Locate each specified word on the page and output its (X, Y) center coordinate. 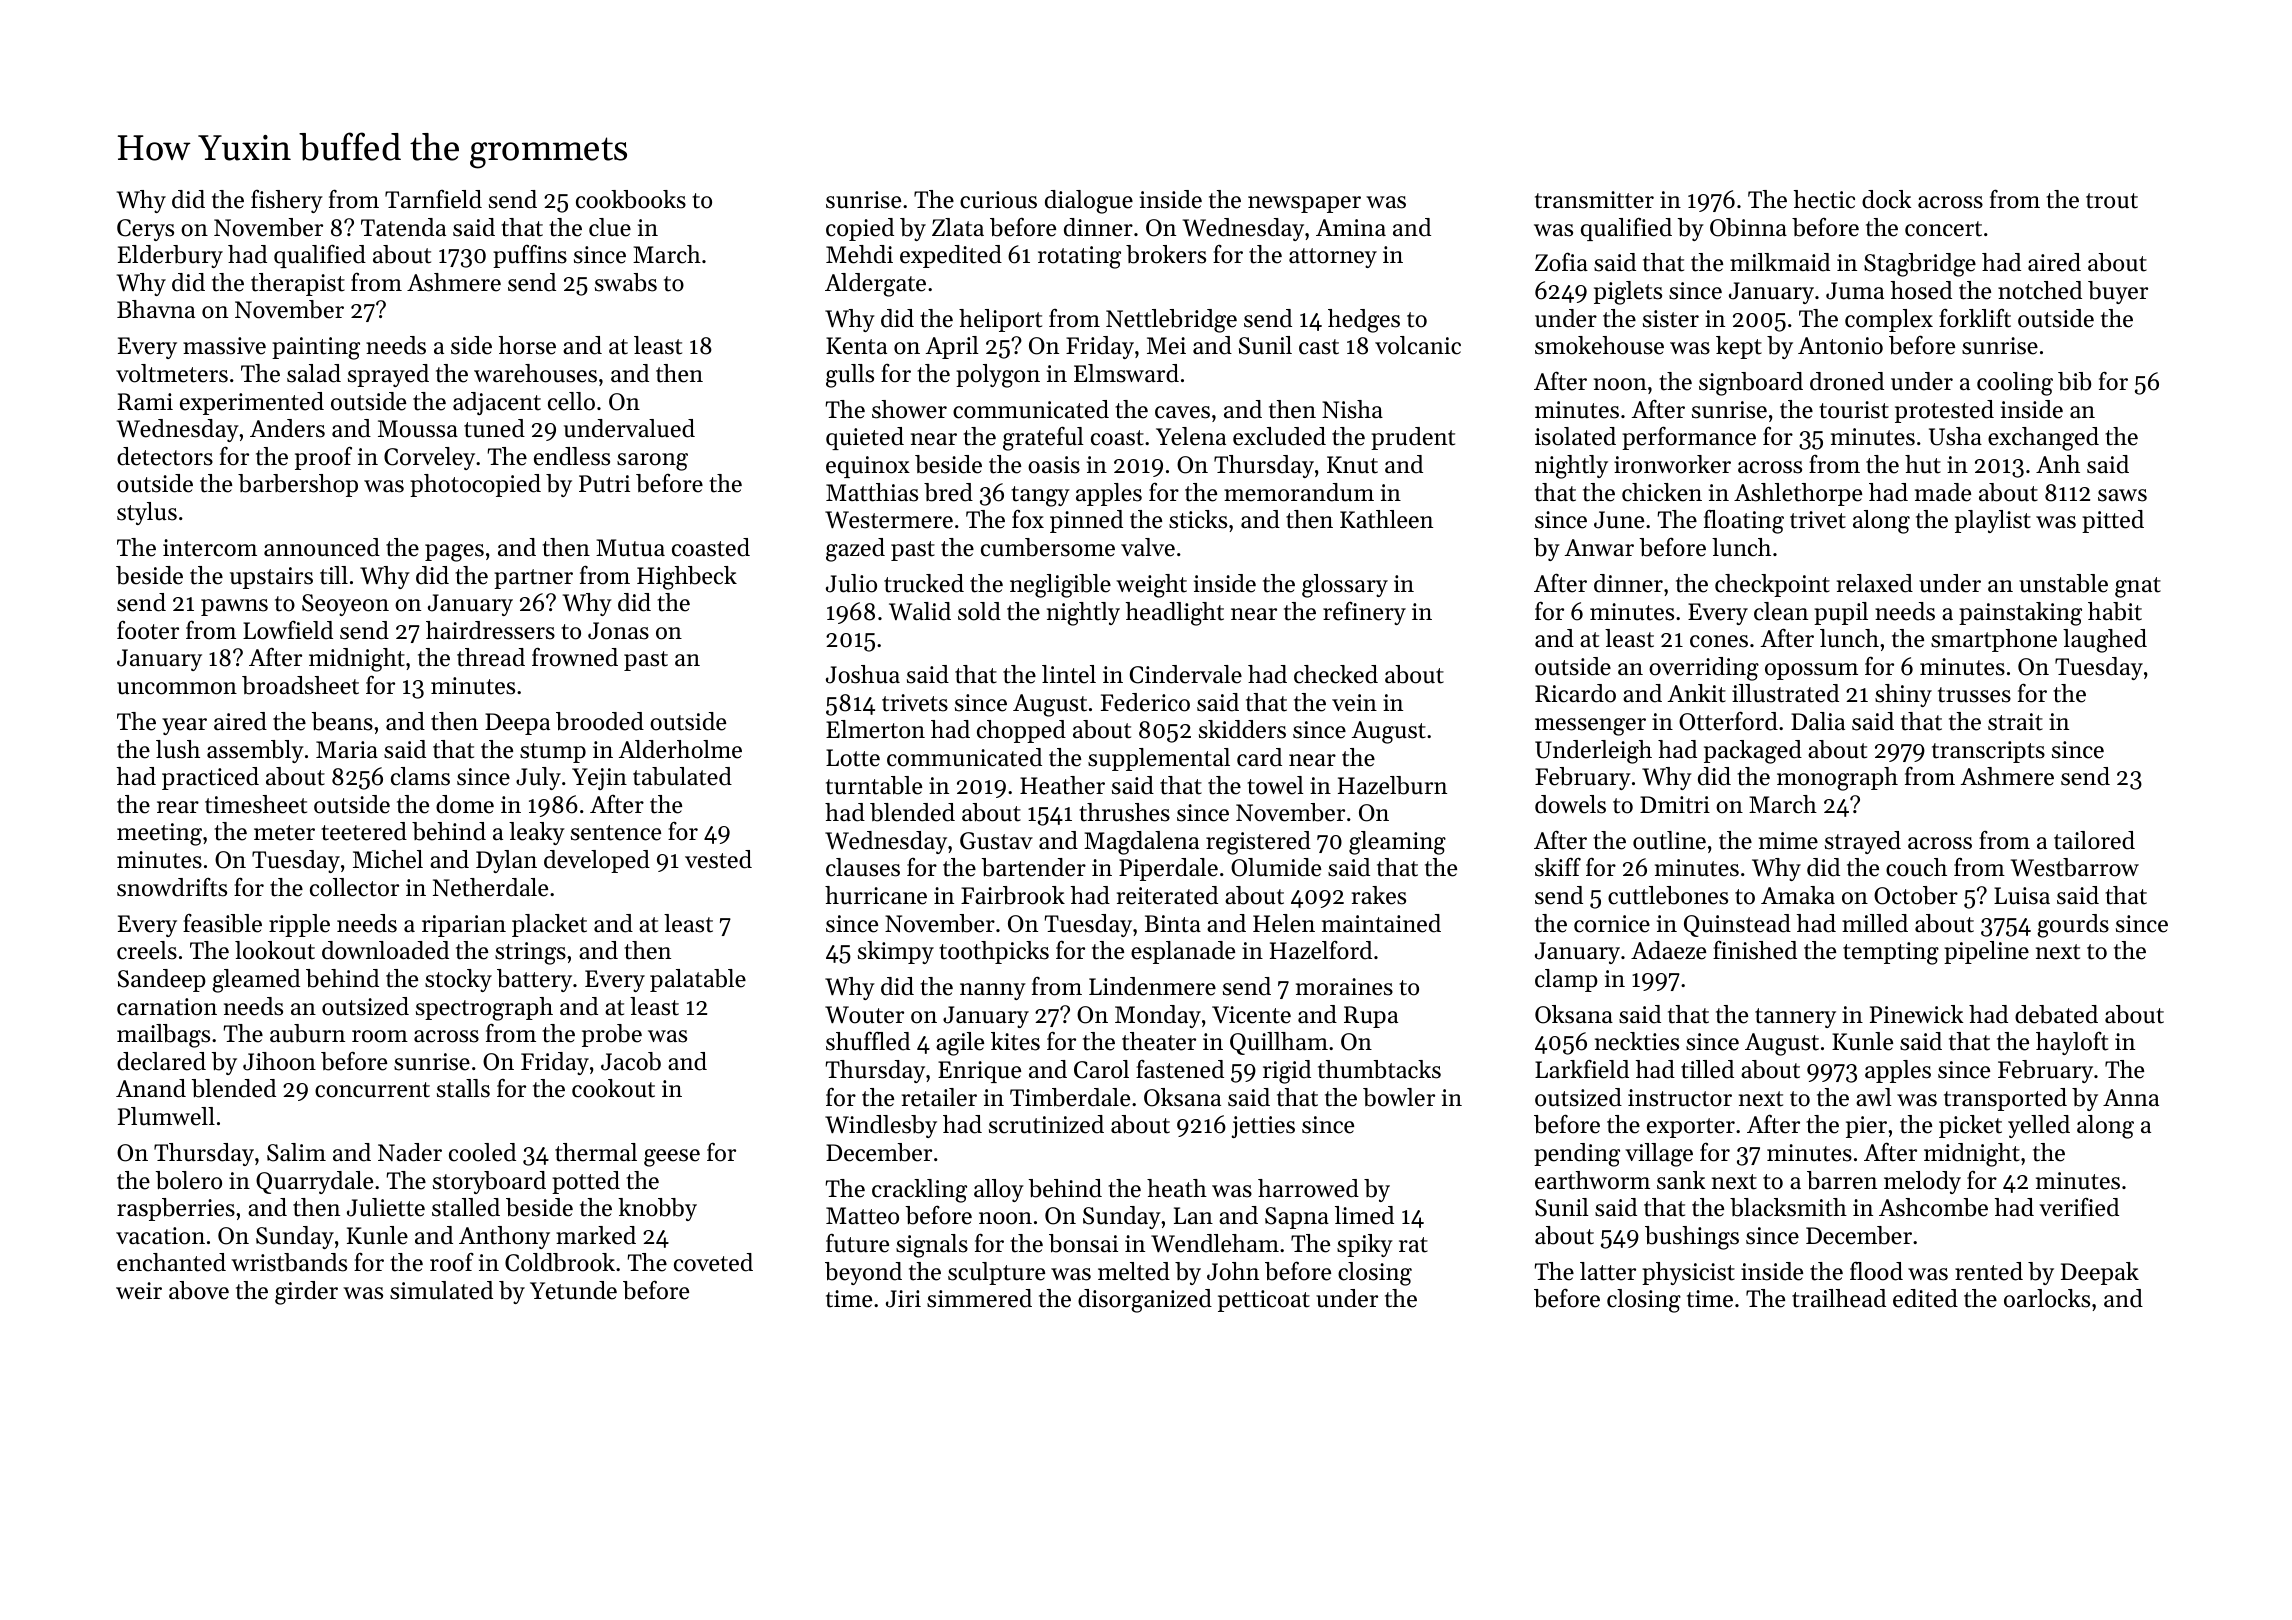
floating (1744, 521)
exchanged (2043, 439)
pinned (1086, 521)
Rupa (1371, 1017)
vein (1354, 703)
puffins (530, 256)
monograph (1837, 779)
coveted (713, 1262)
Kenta (856, 346)
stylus (147, 513)
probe (612, 1035)
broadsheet (300, 685)
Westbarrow (2075, 867)
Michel (388, 859)
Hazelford (1321, 950)
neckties (1637, 1041)
